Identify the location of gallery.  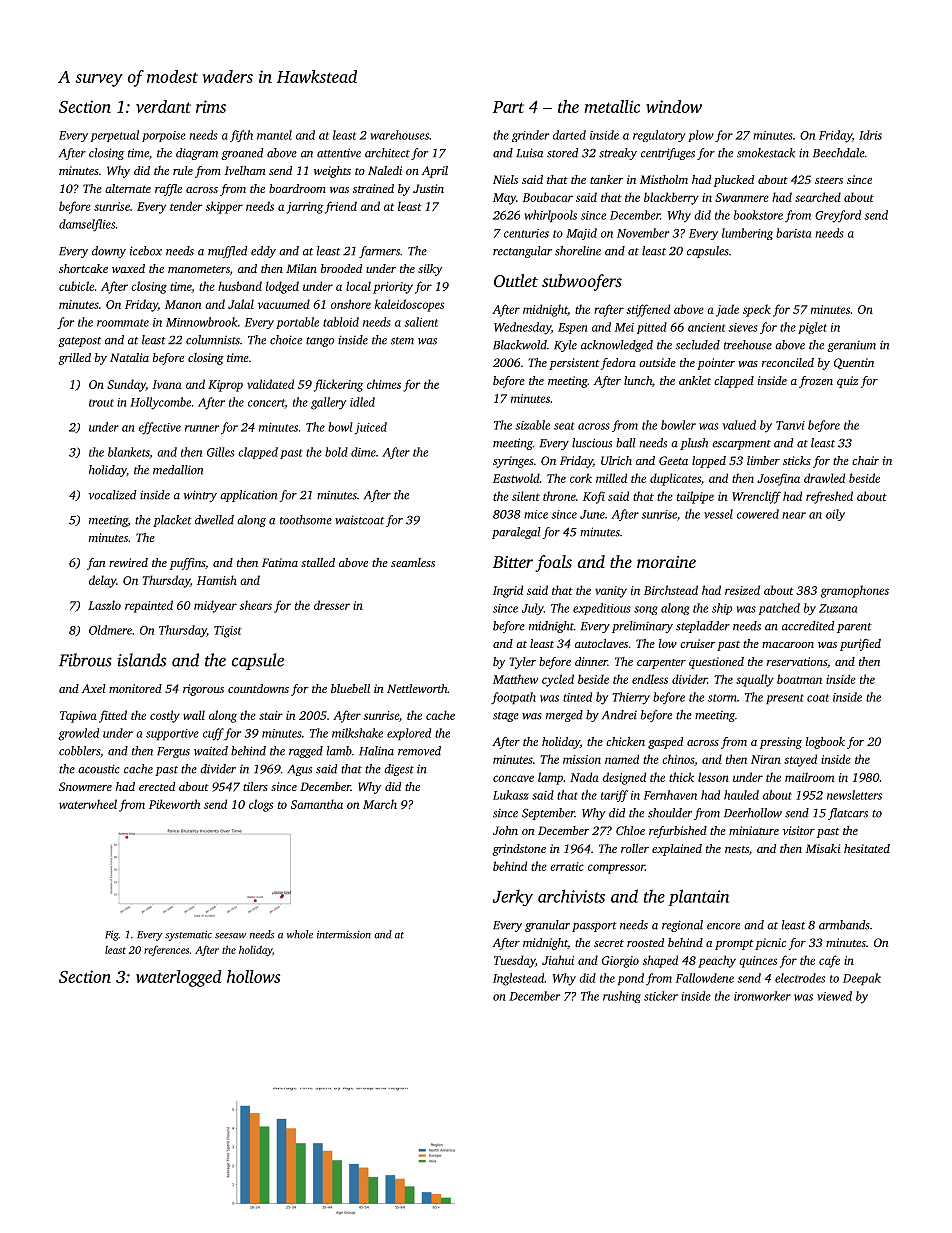
(328, 403).
